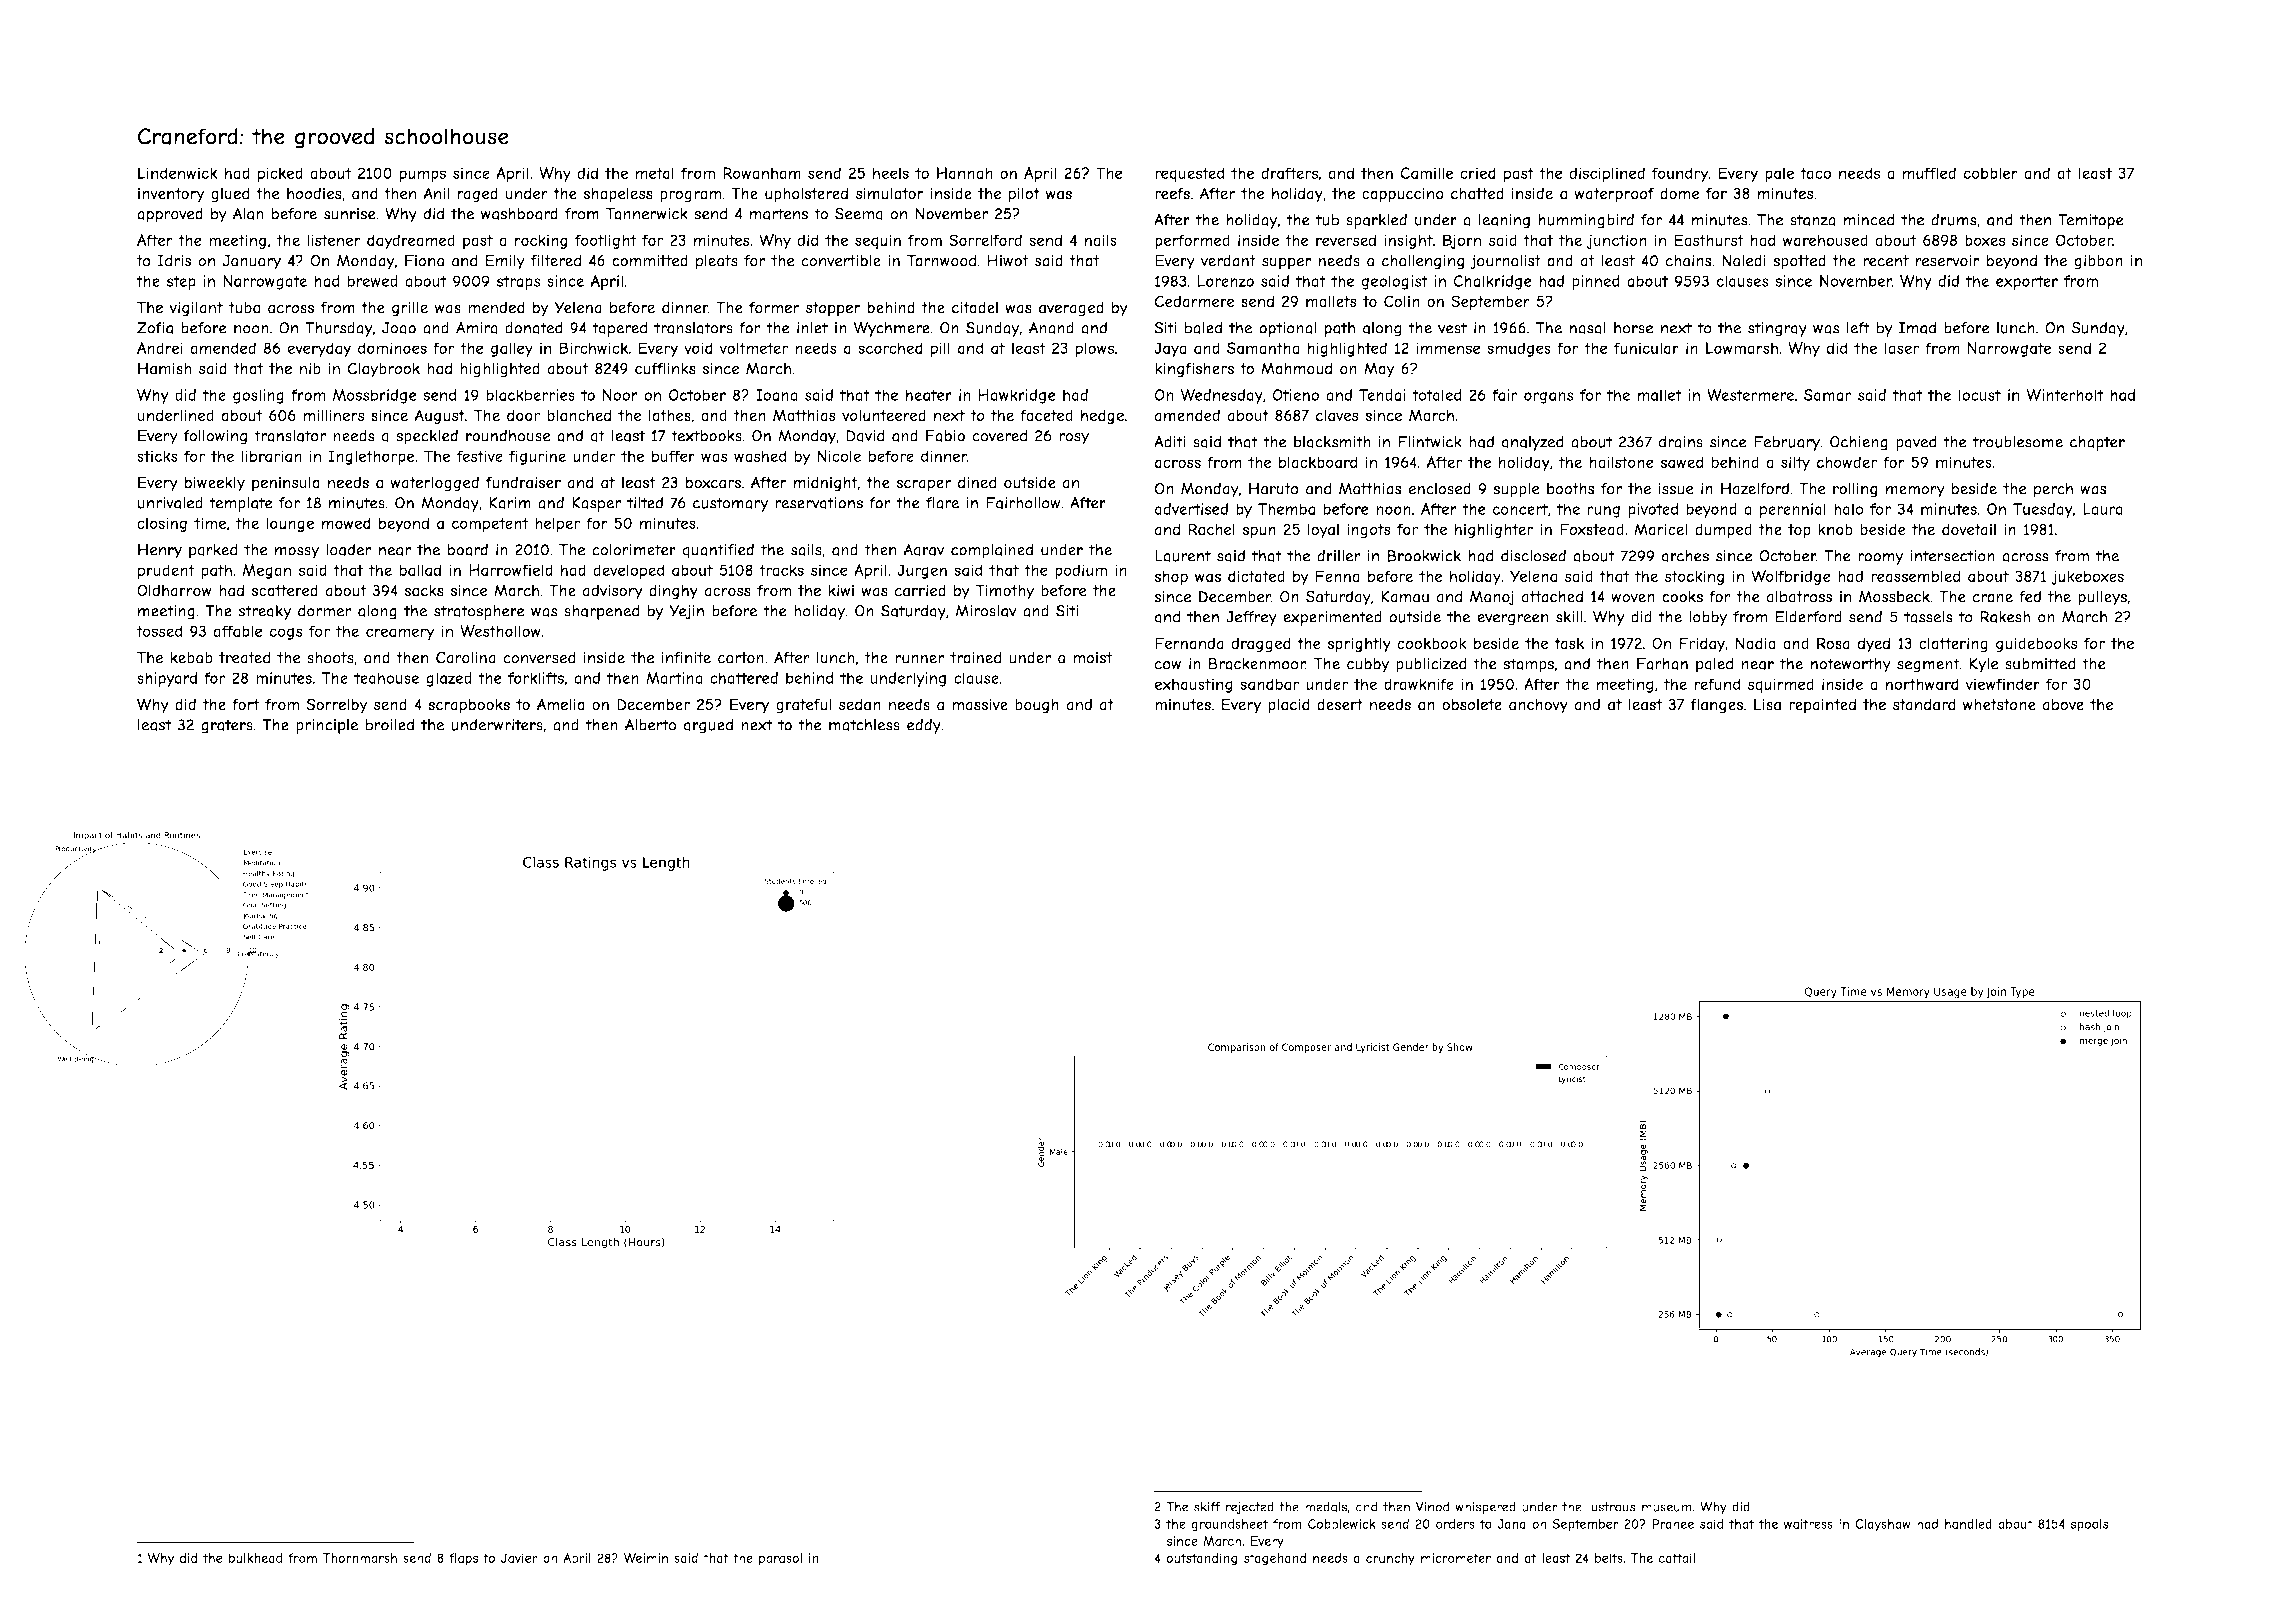 Image resolution: width=2282 pixels, height=1614 pixels. I want to click on museum, so click(1667, 1508).
